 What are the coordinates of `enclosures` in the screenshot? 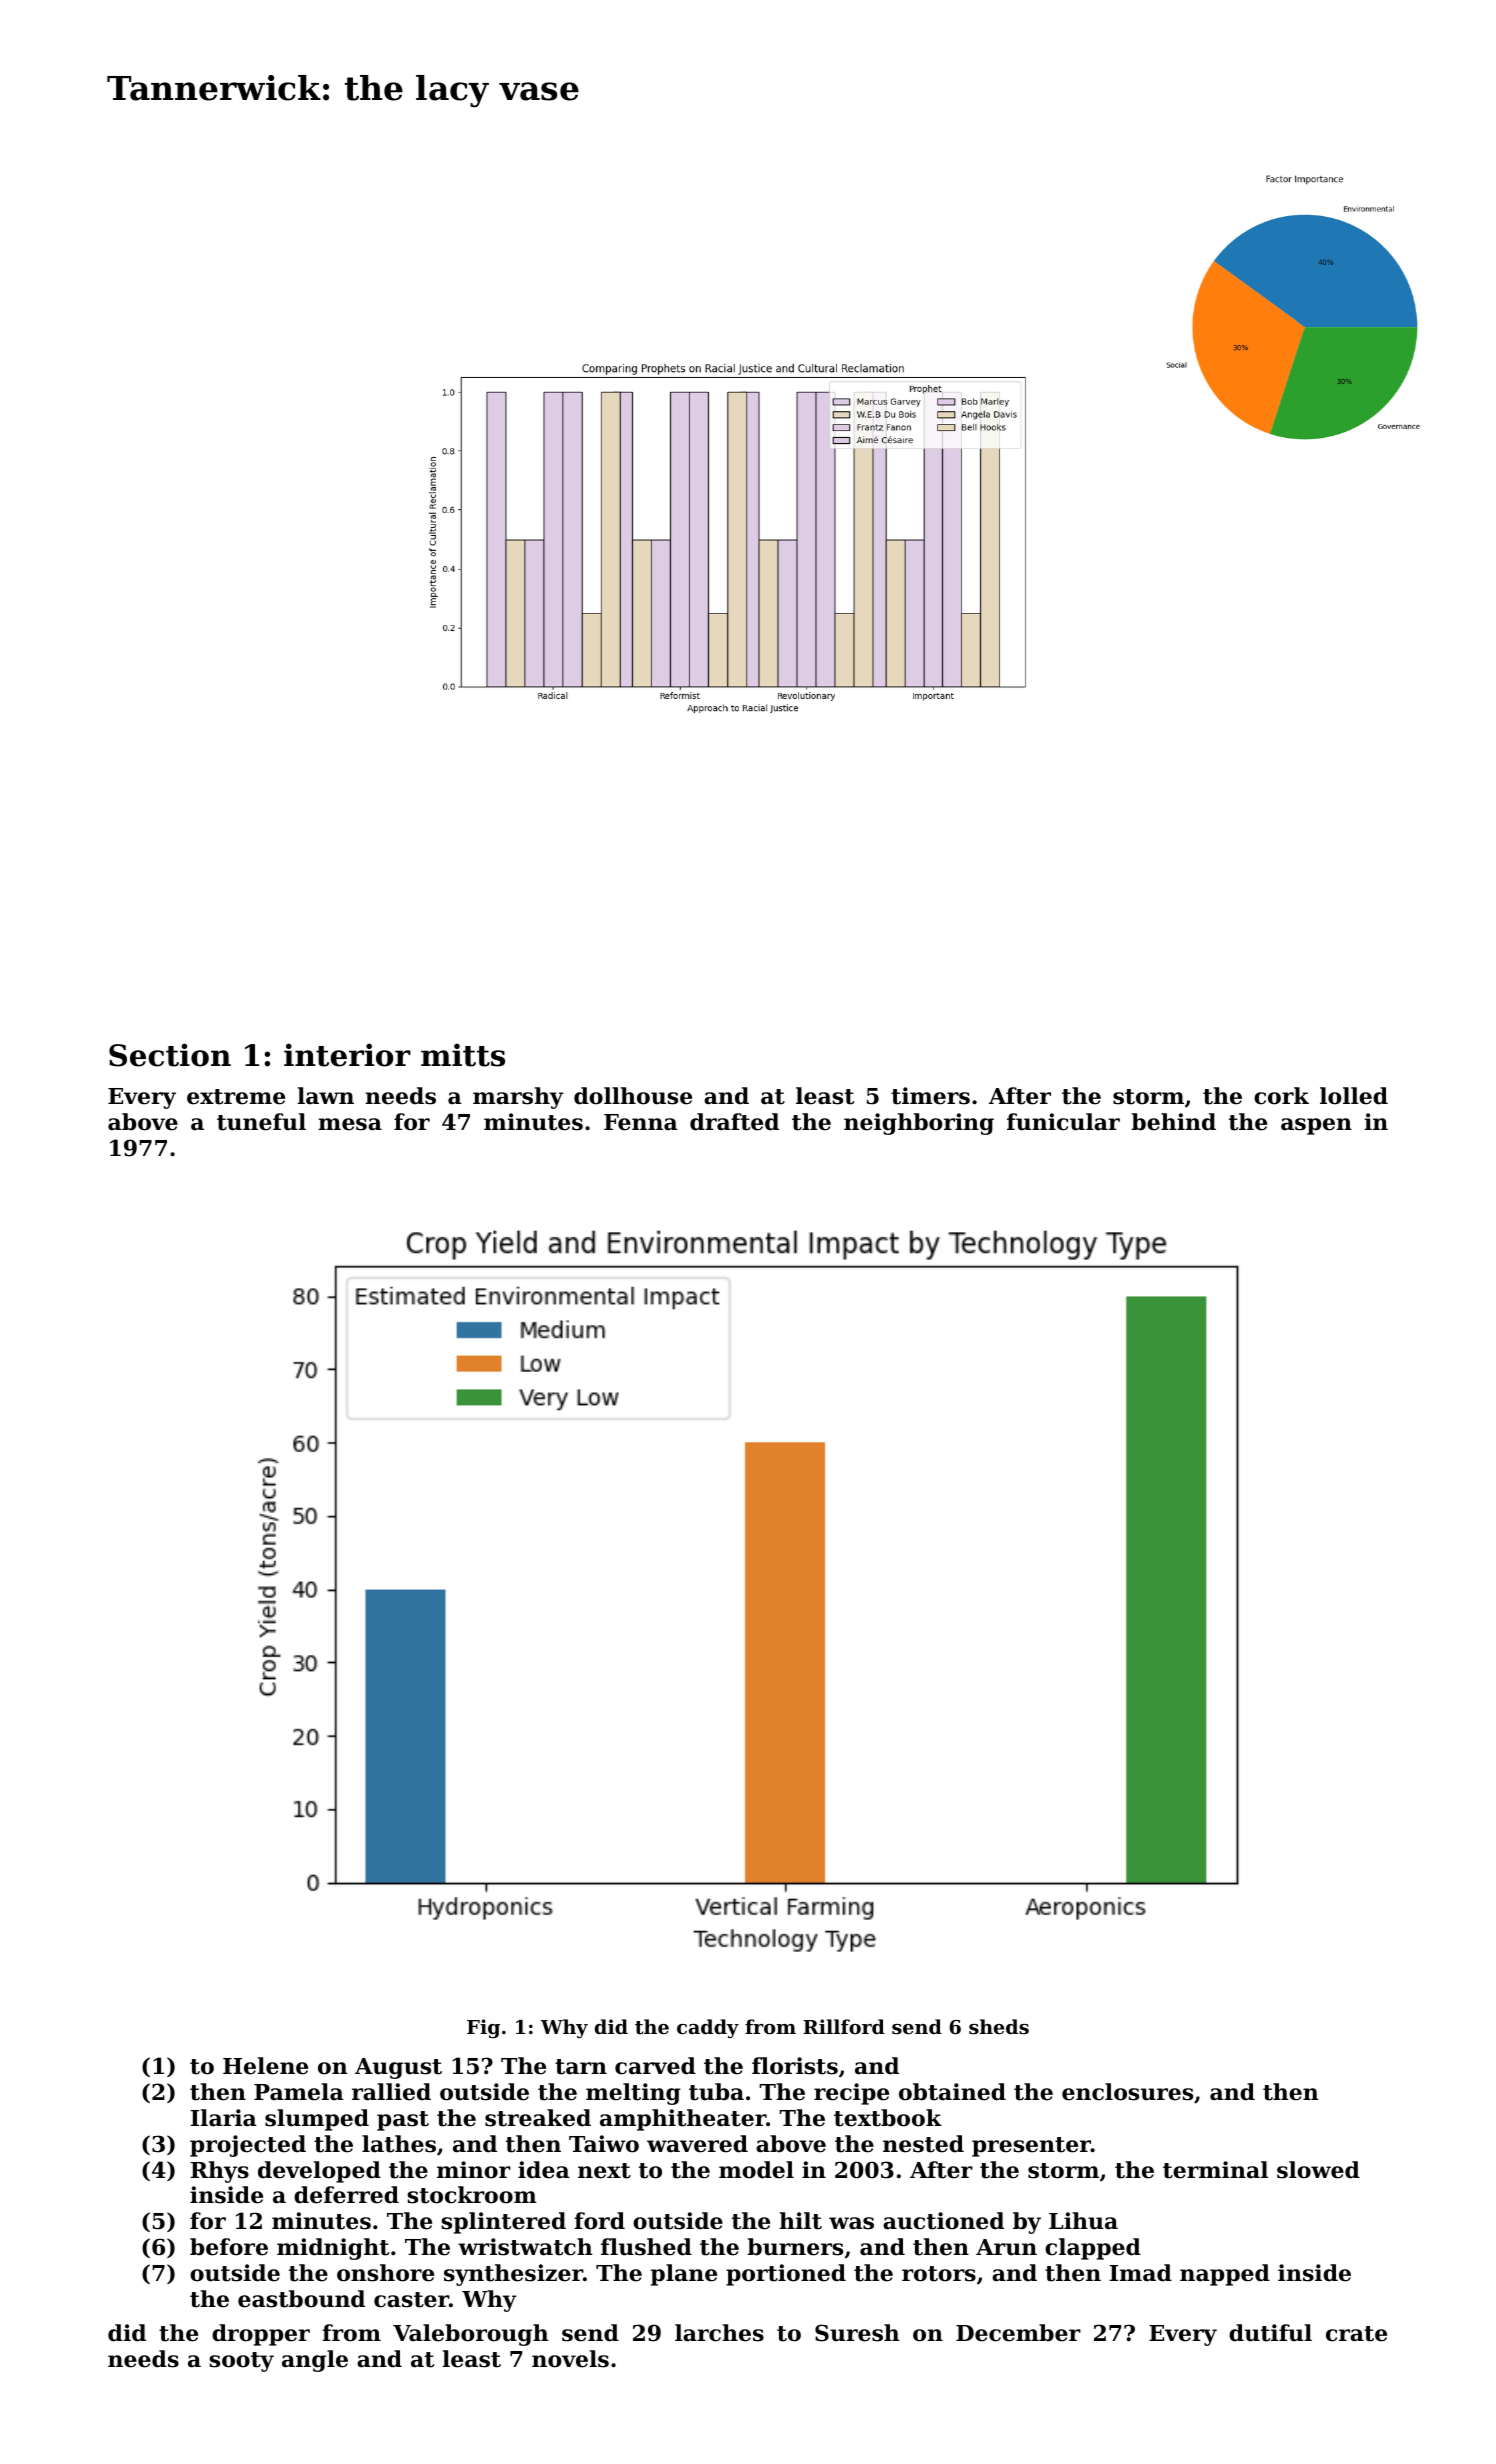 It's located at (1127, 2092).
